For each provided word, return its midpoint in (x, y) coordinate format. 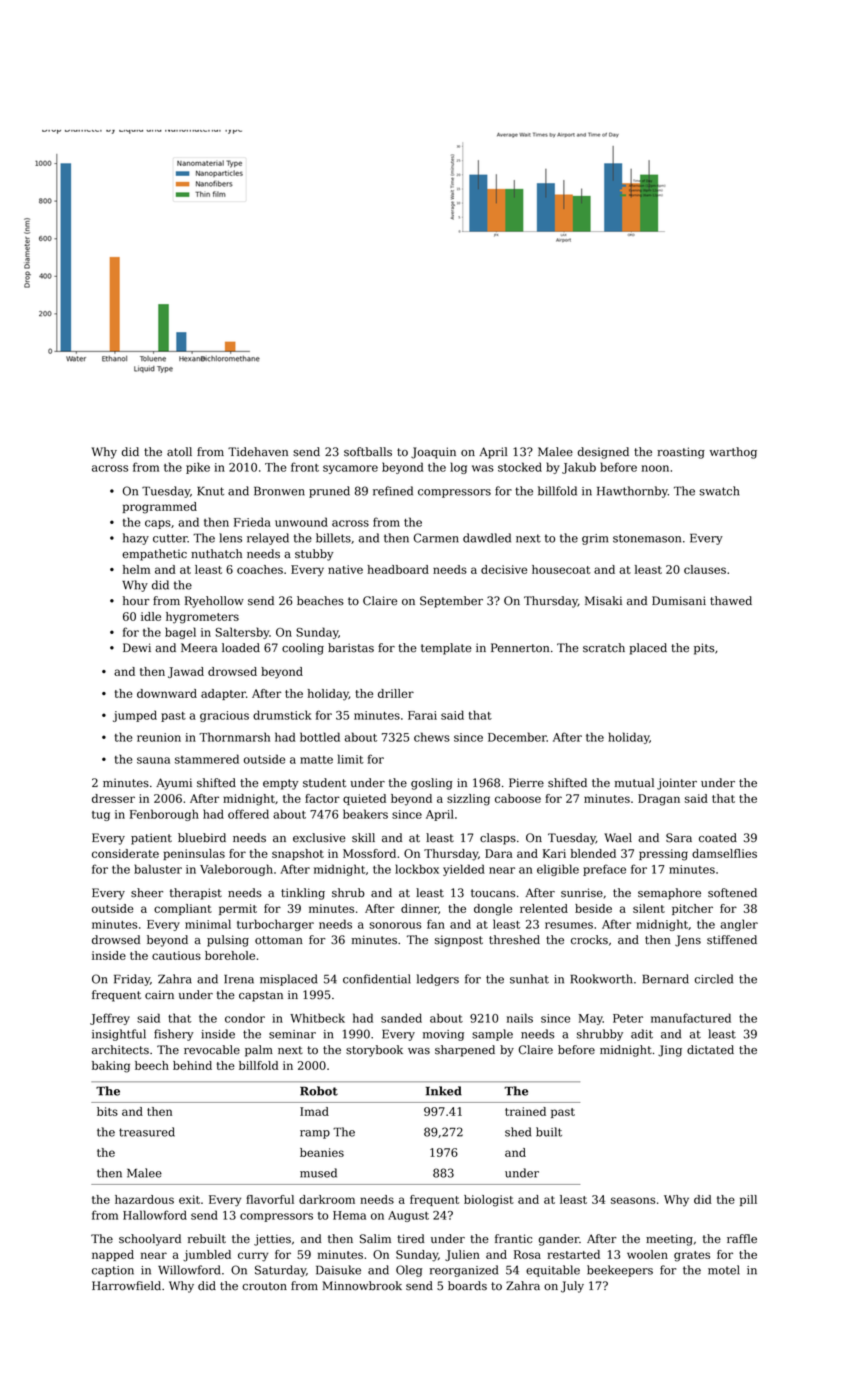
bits (107, 1111)
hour (136, 601)
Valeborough (236, 870)
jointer (677, 784)
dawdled (487, 538)
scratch (604, 648)
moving (443, 1035)
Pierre (526, 783)
